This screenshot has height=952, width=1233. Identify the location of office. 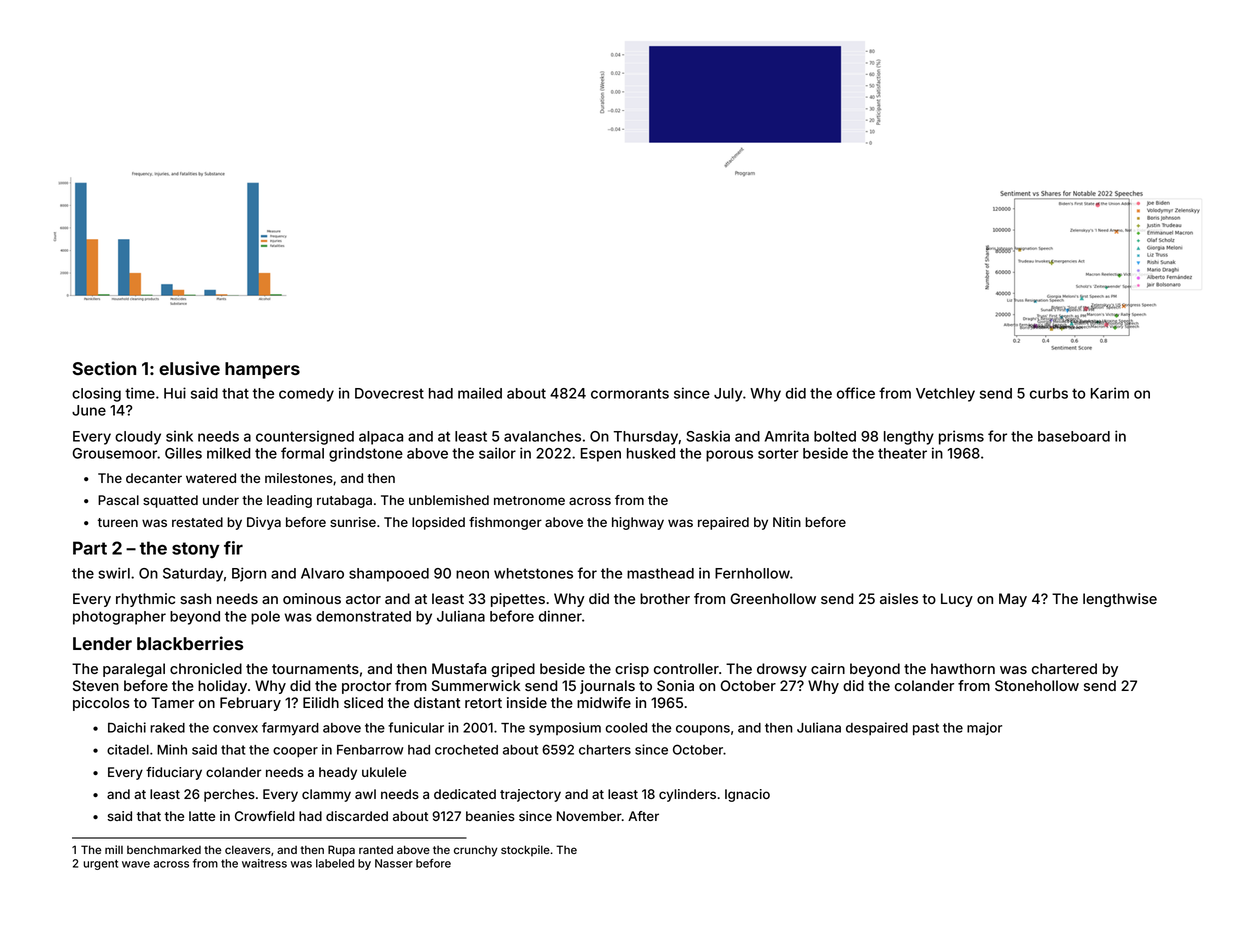
(856, 393).
